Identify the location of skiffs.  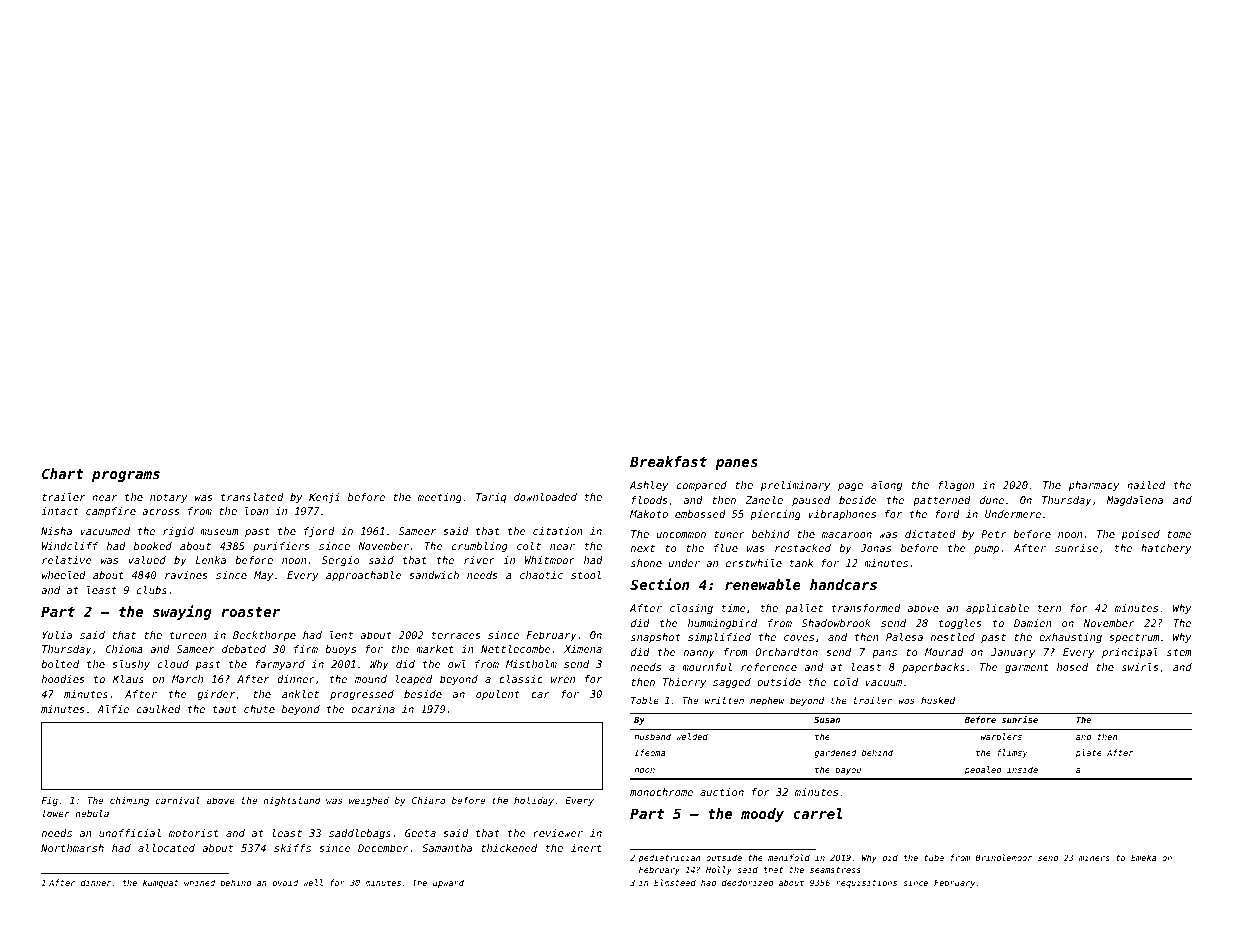
(292, 848).
